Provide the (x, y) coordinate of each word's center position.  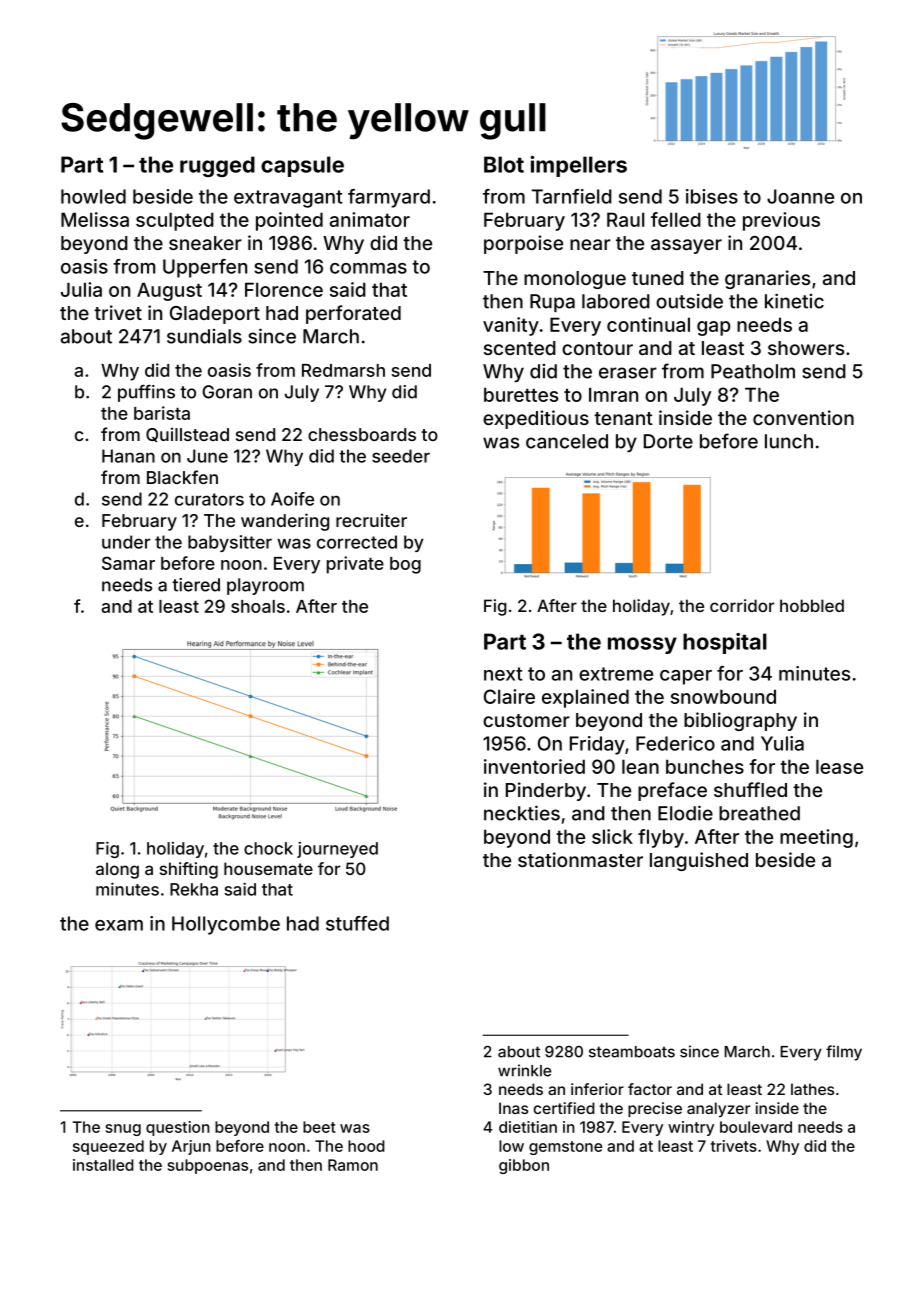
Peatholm (753, 371)
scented (520, 348)
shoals (258, 606)
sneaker (205, 243)
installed (103, 1165)
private (355, 565)
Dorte (668, 441)
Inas (513, 1108)
